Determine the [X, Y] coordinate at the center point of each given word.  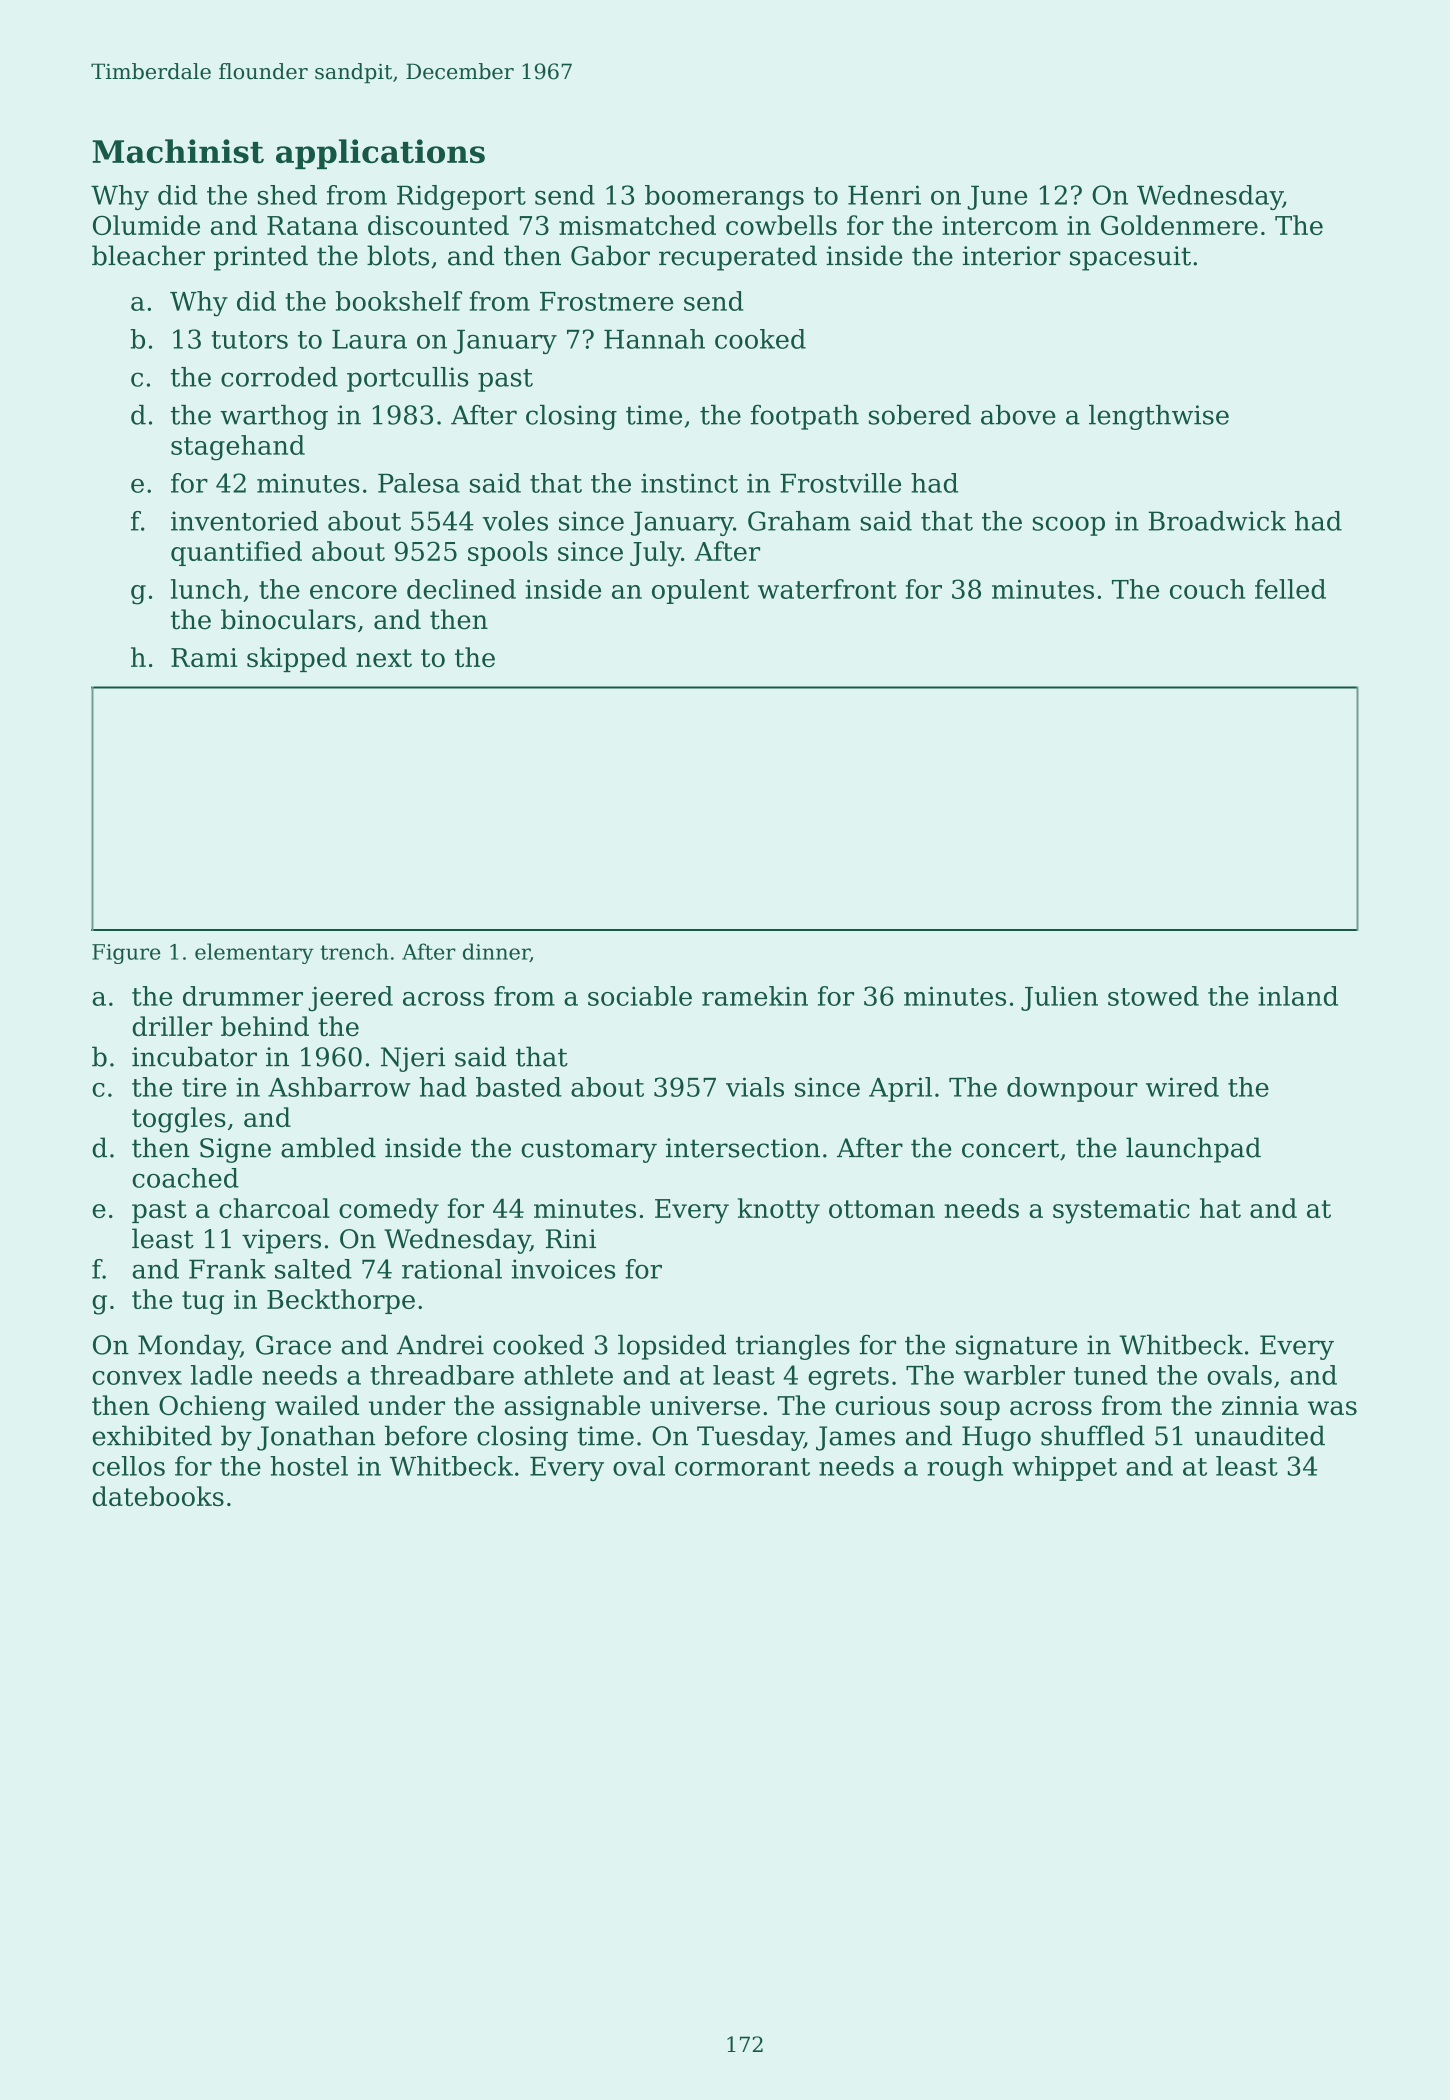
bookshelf [399, 301]
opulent [700, 591]
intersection [743, 1148]
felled [1290, 589]
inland [1298, 996]
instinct [689, 483]
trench [354, 951]
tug [203, 1303]
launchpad [1193, 1150]
